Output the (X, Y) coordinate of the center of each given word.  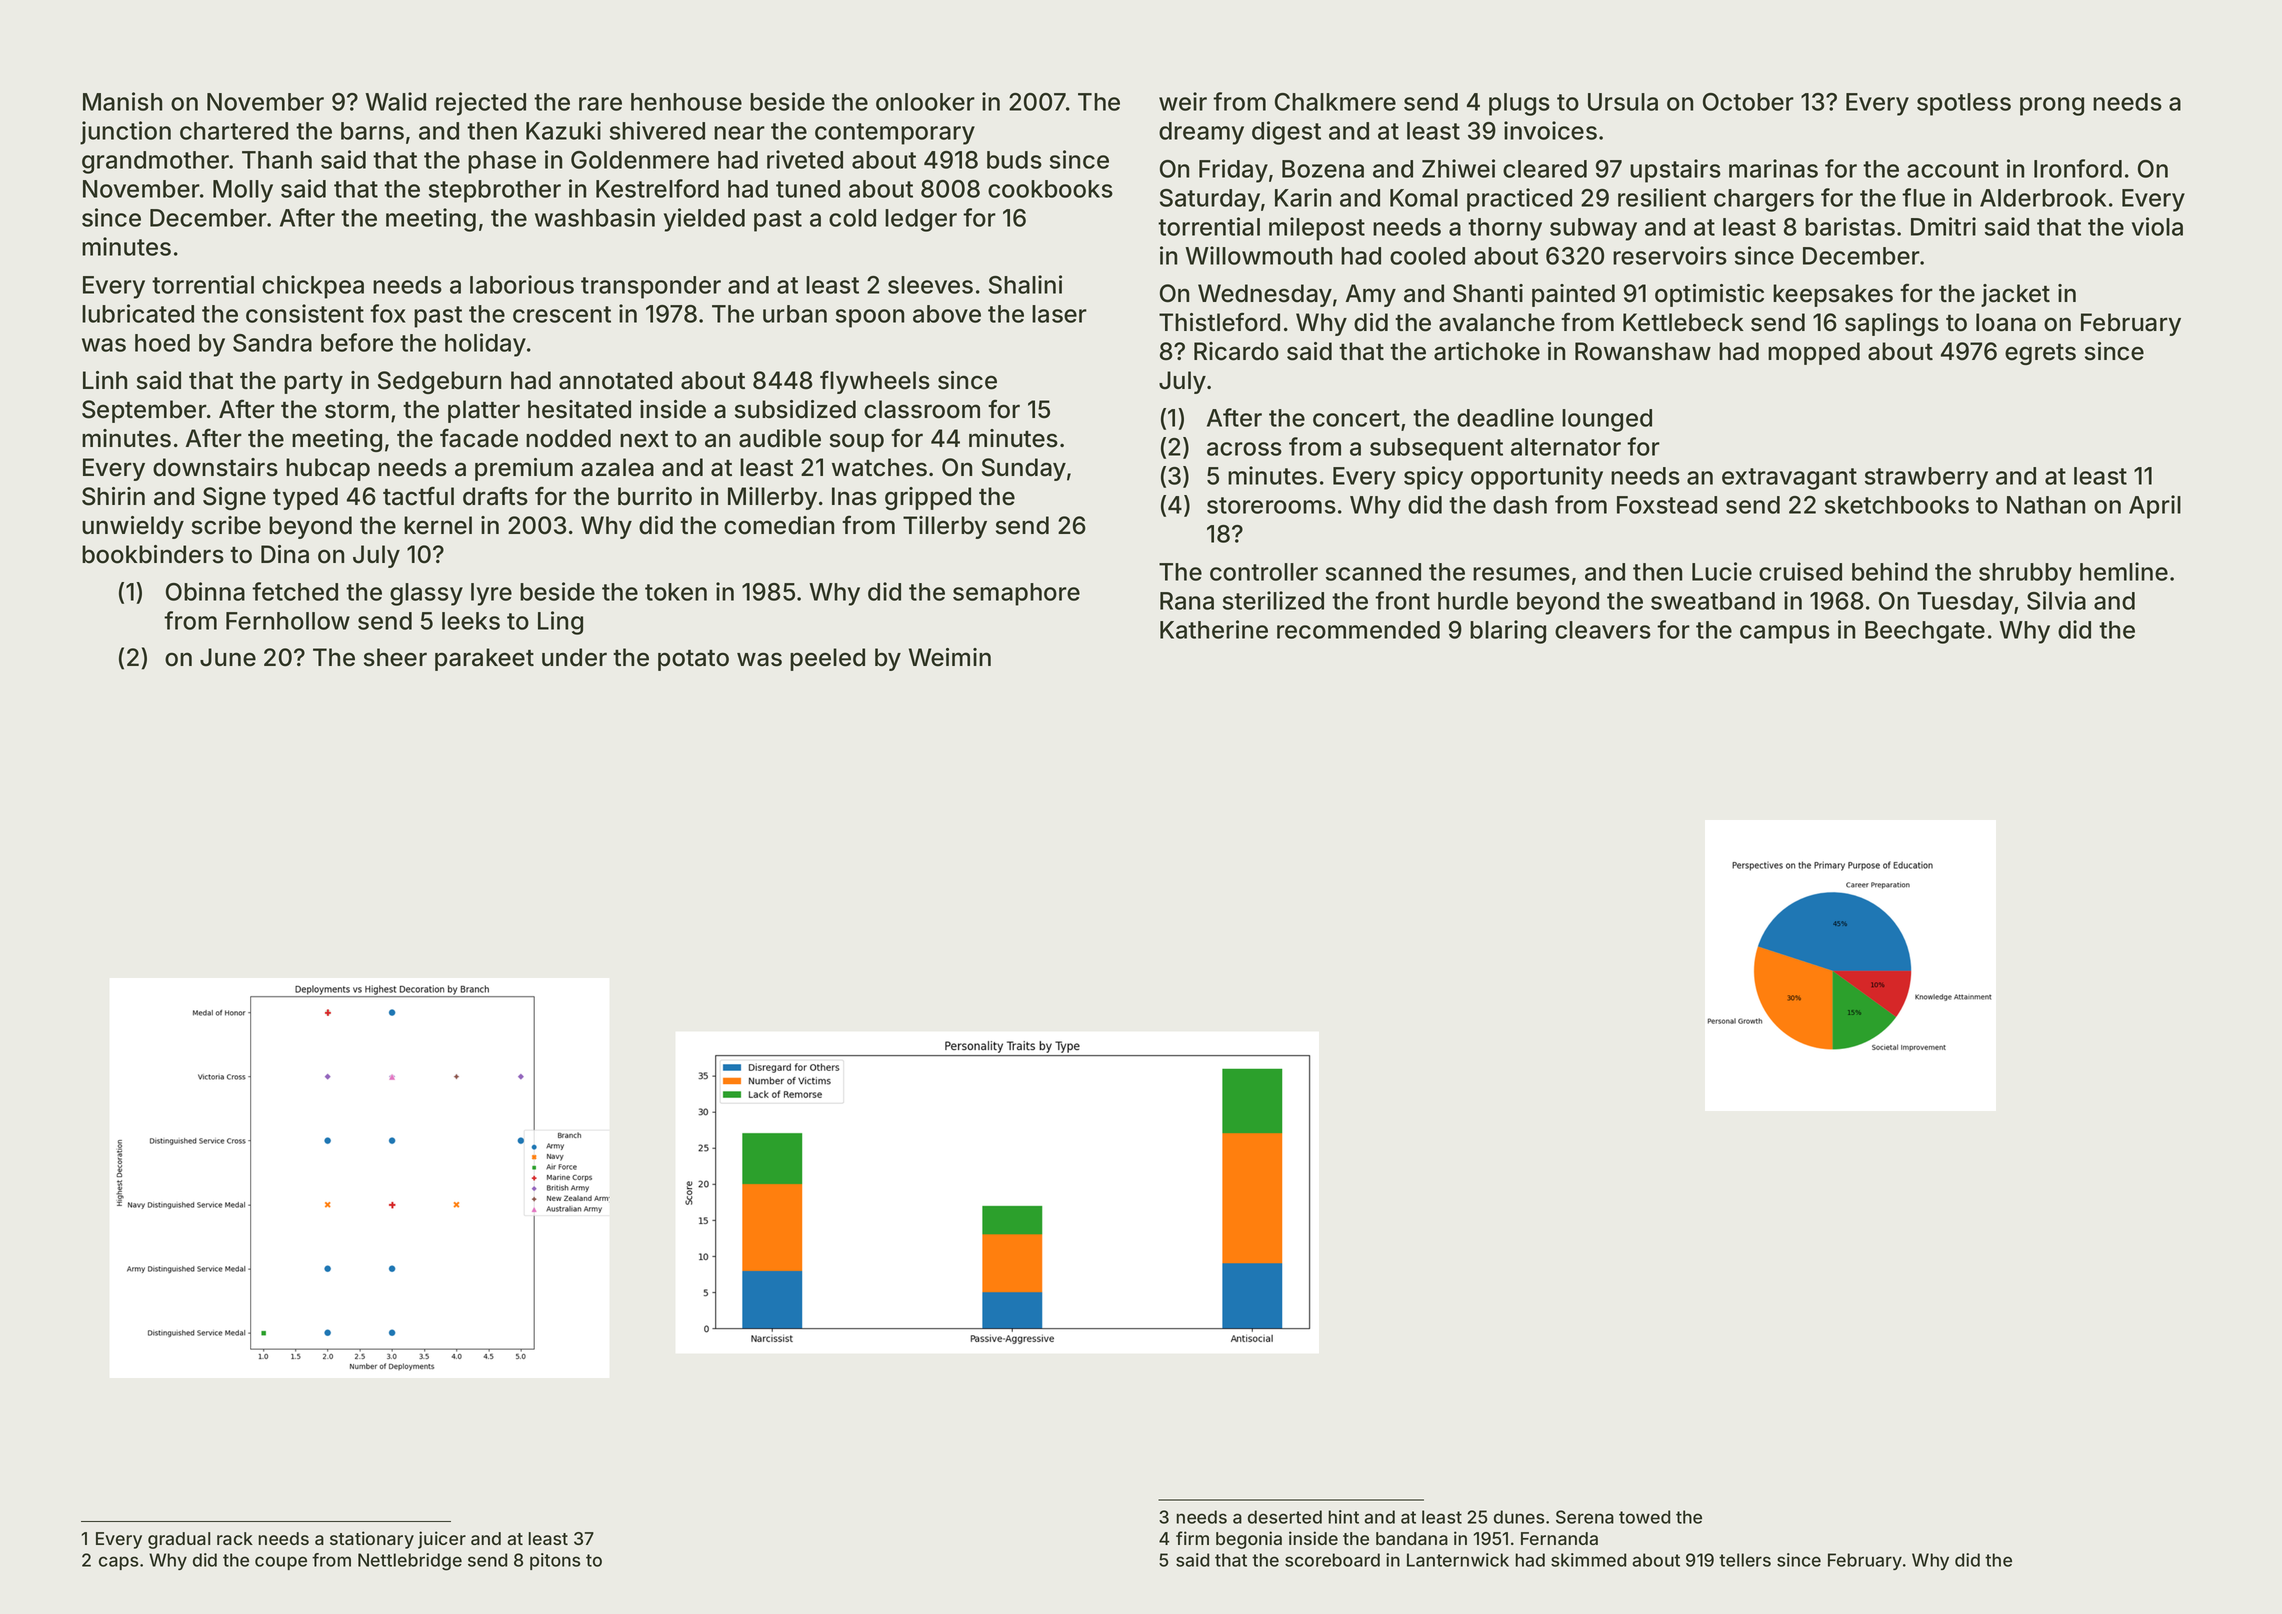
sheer (395, 657)
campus (1785, 634)
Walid (395, 101)
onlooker (925, 102)
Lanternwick (1458, 1560)
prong (2052, 106)
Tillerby (945, 527)
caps (119, 1563)
